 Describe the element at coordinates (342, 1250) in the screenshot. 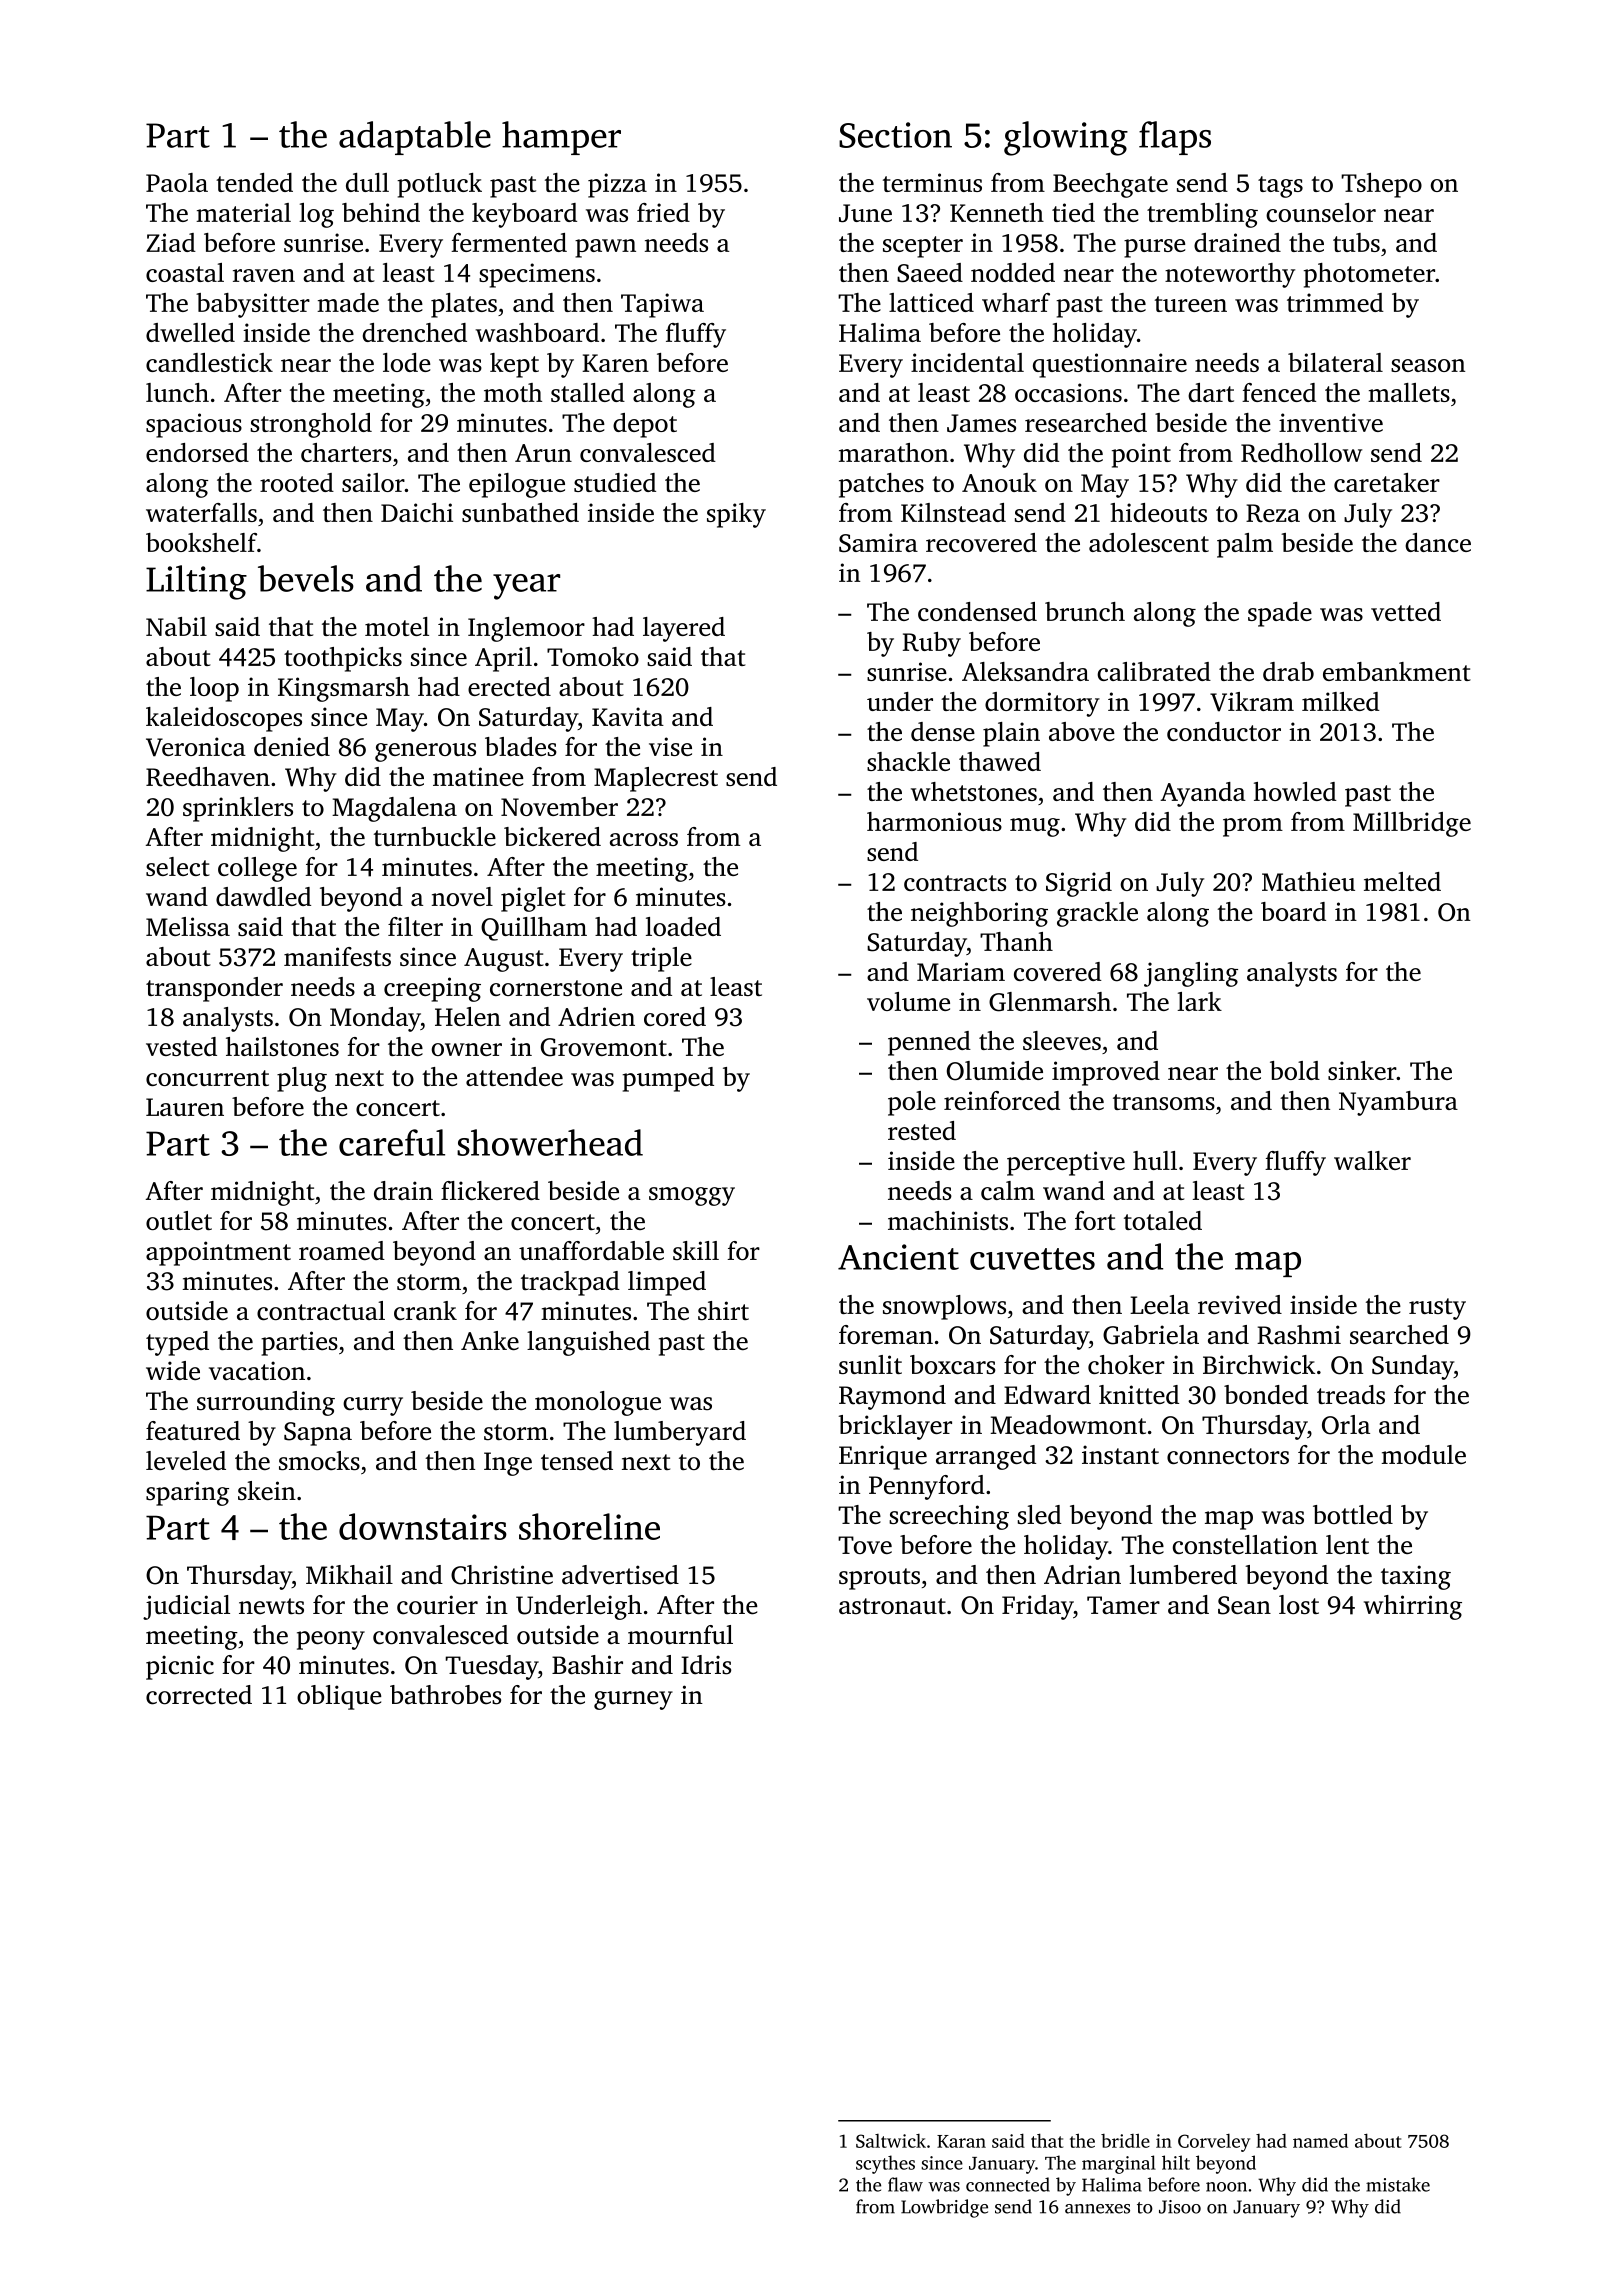

I see `roamed` at that location.
